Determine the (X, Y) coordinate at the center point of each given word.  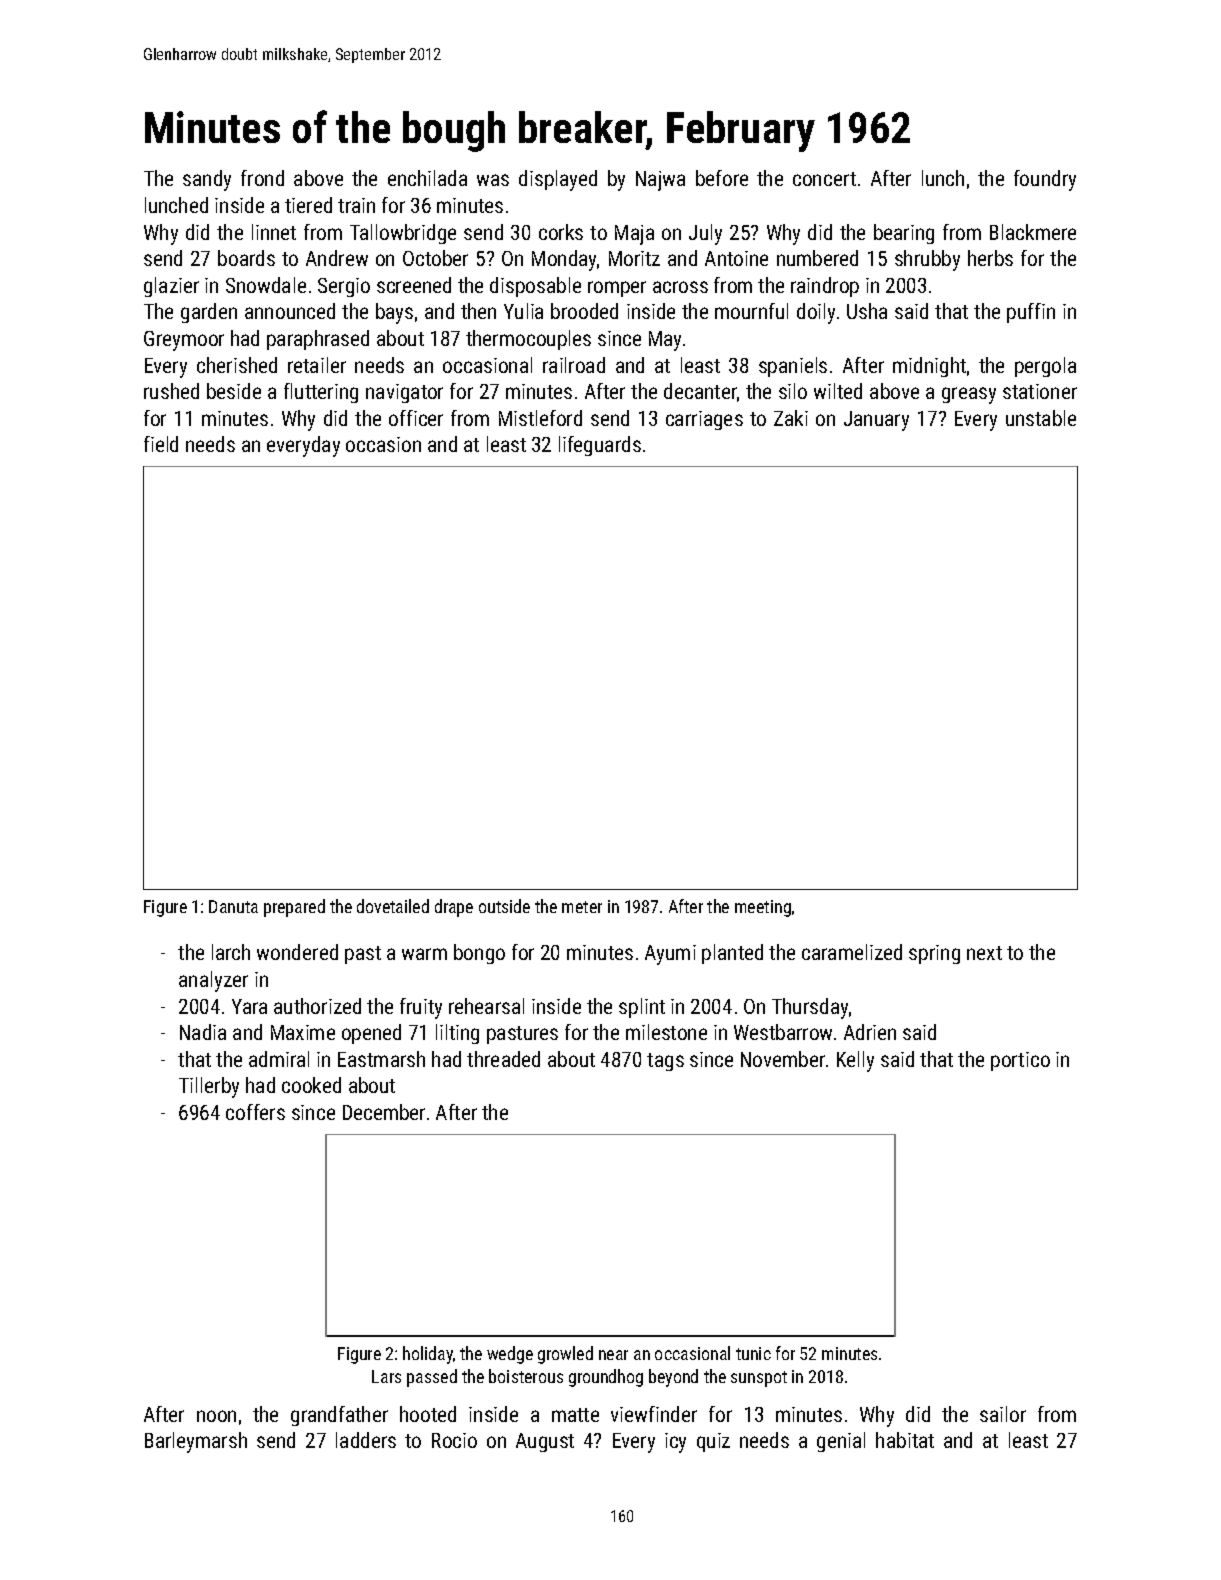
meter (582, 907)
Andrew (337, 258)
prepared (294, 908)
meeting (763, 908)
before (722, 178)
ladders (366, 1440)
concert (824, 179)
